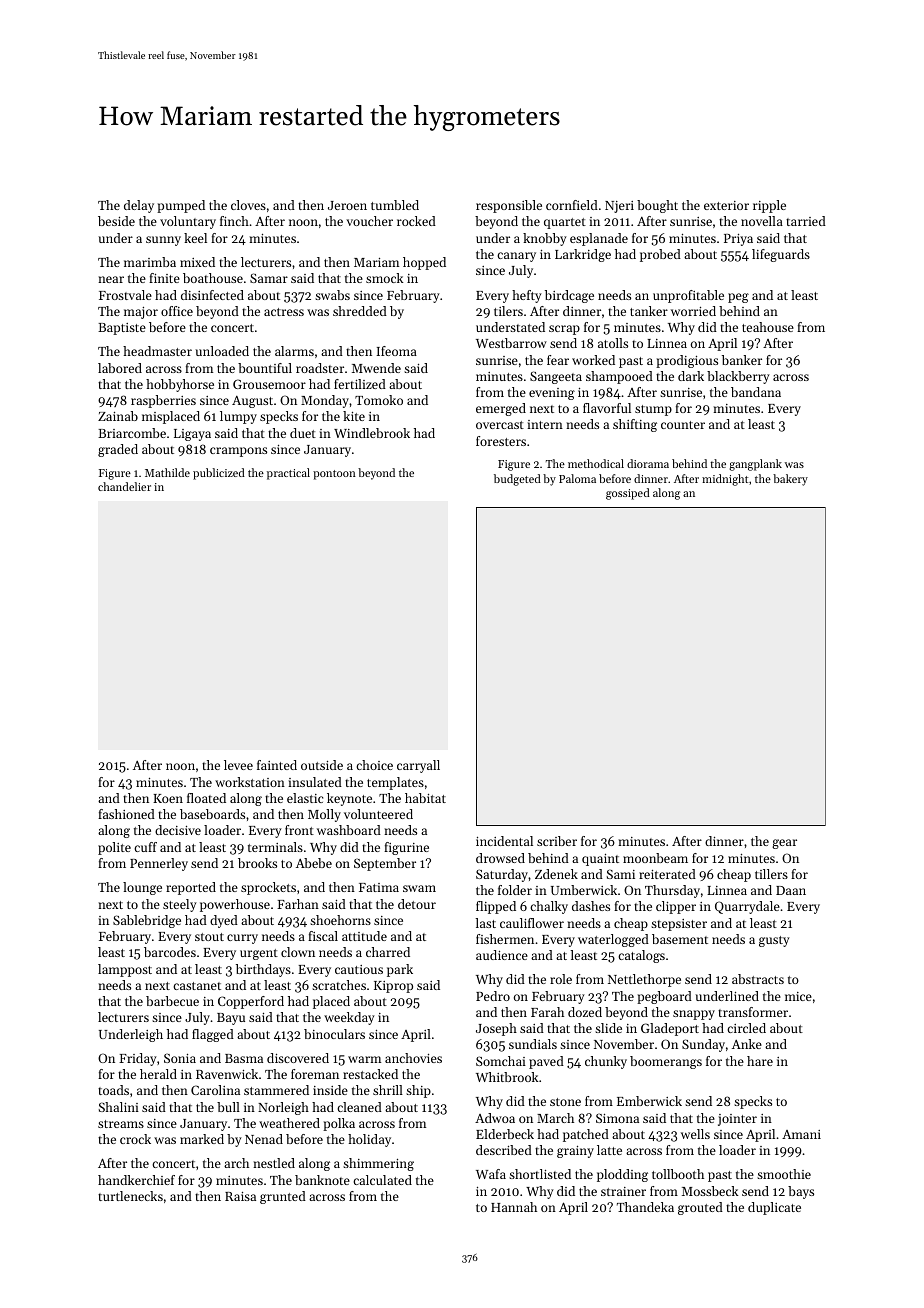 Image resolution: width=924 pixels, height=1308 pixels. I want to click on Samar, so click(269, 278).
